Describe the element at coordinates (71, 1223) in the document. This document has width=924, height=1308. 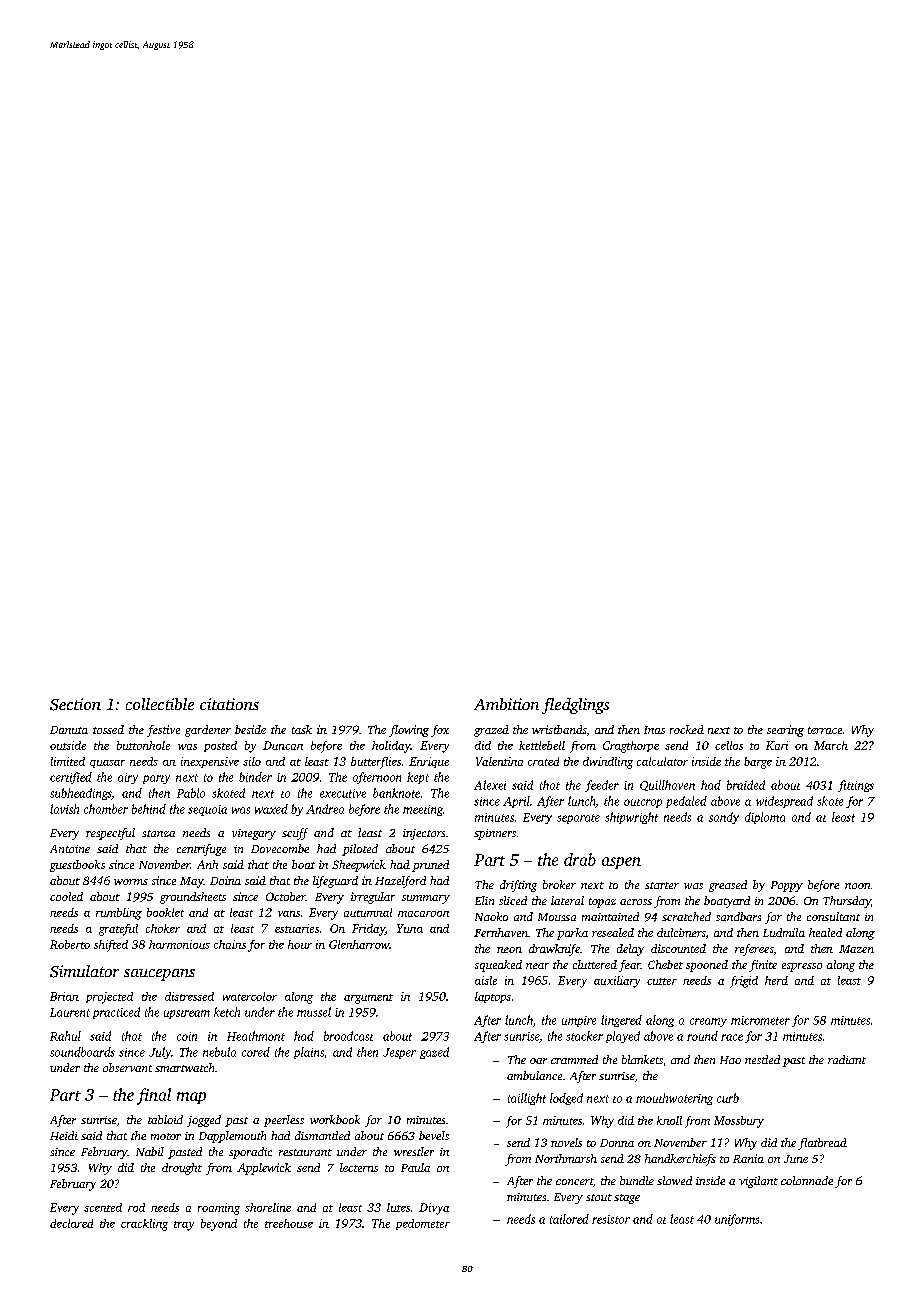
I see `declared` at that location.
